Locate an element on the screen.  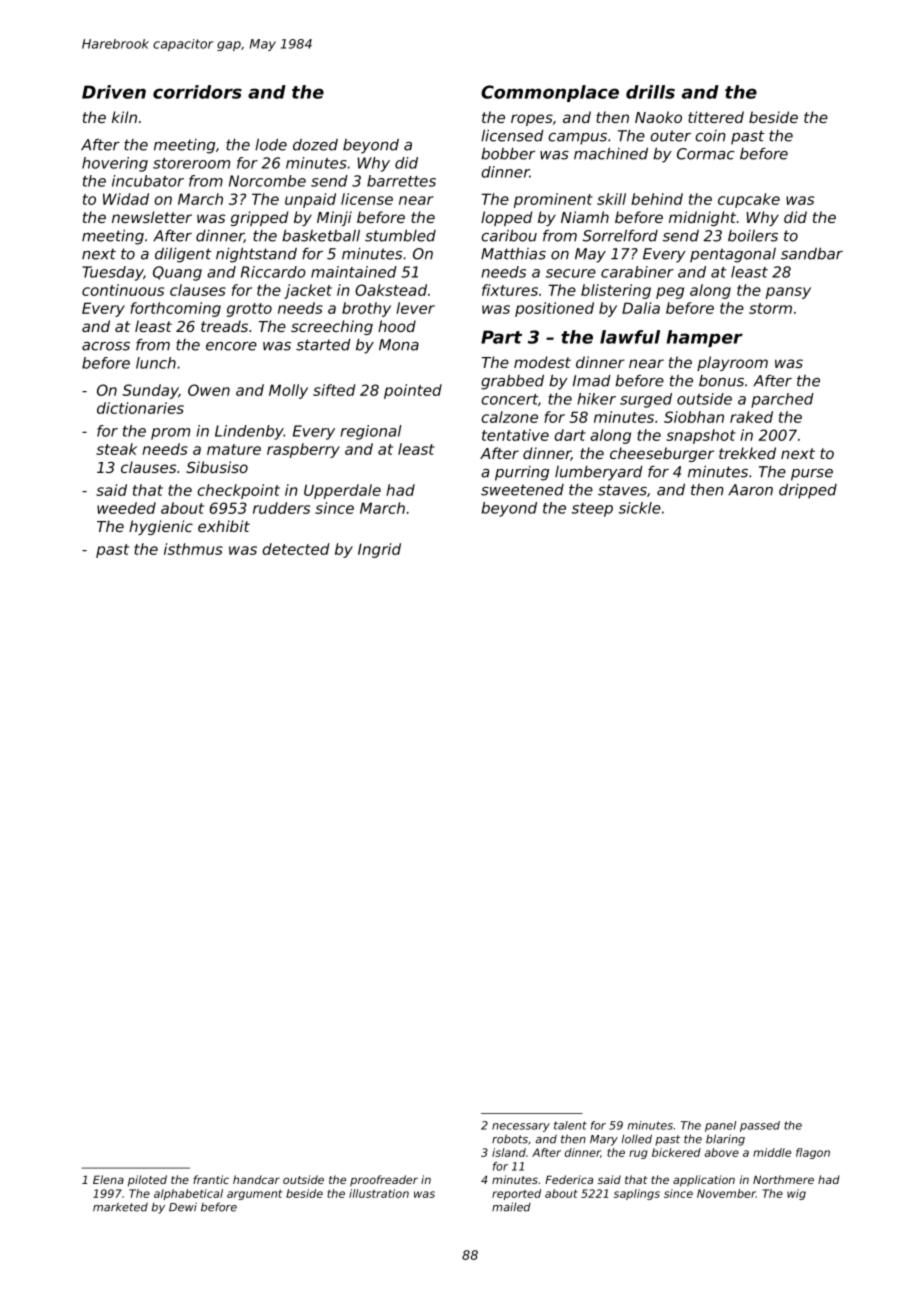
sandbar is located at coordinates (812, 253).
